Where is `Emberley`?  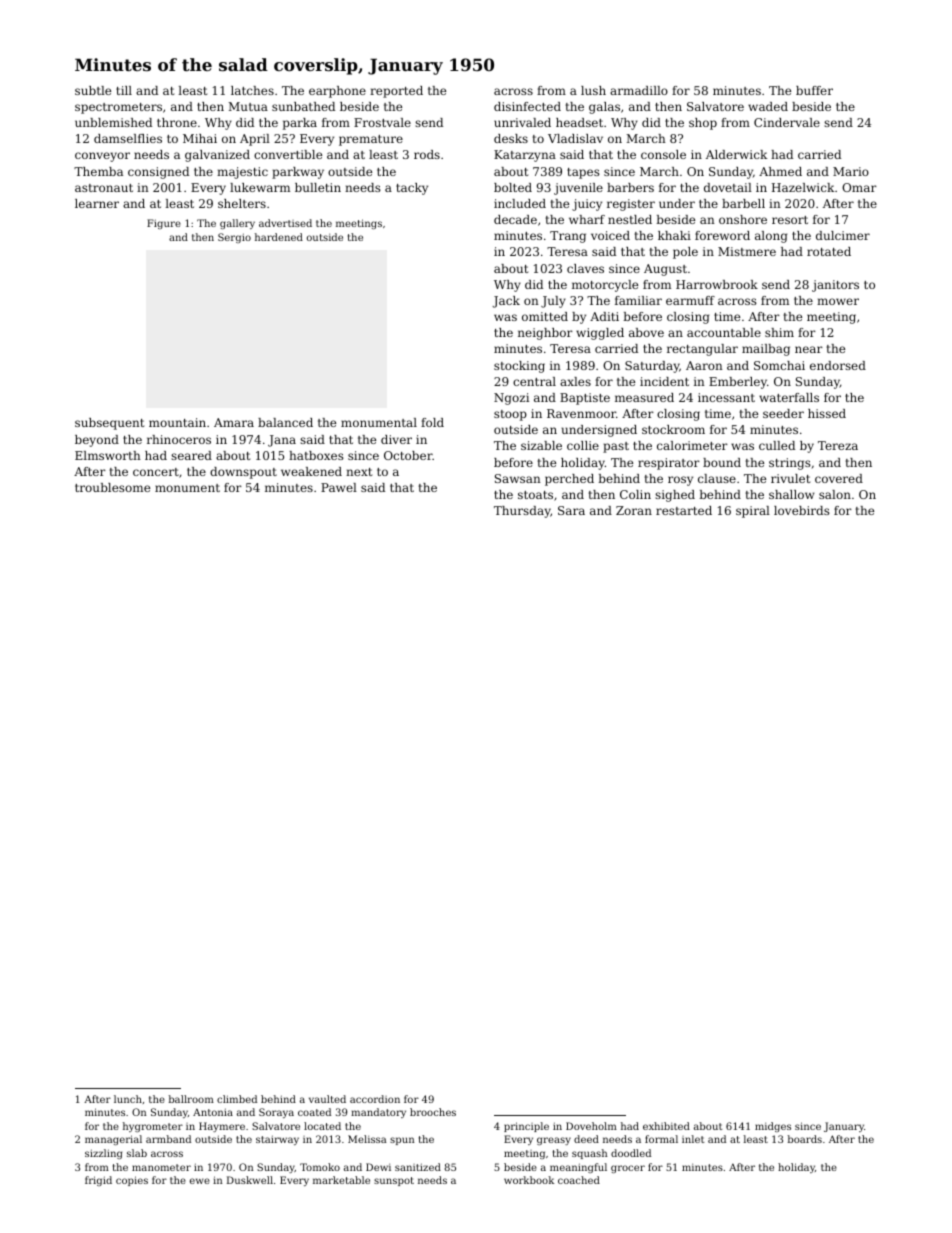
Emberley is located at coordinates (738, 383).
